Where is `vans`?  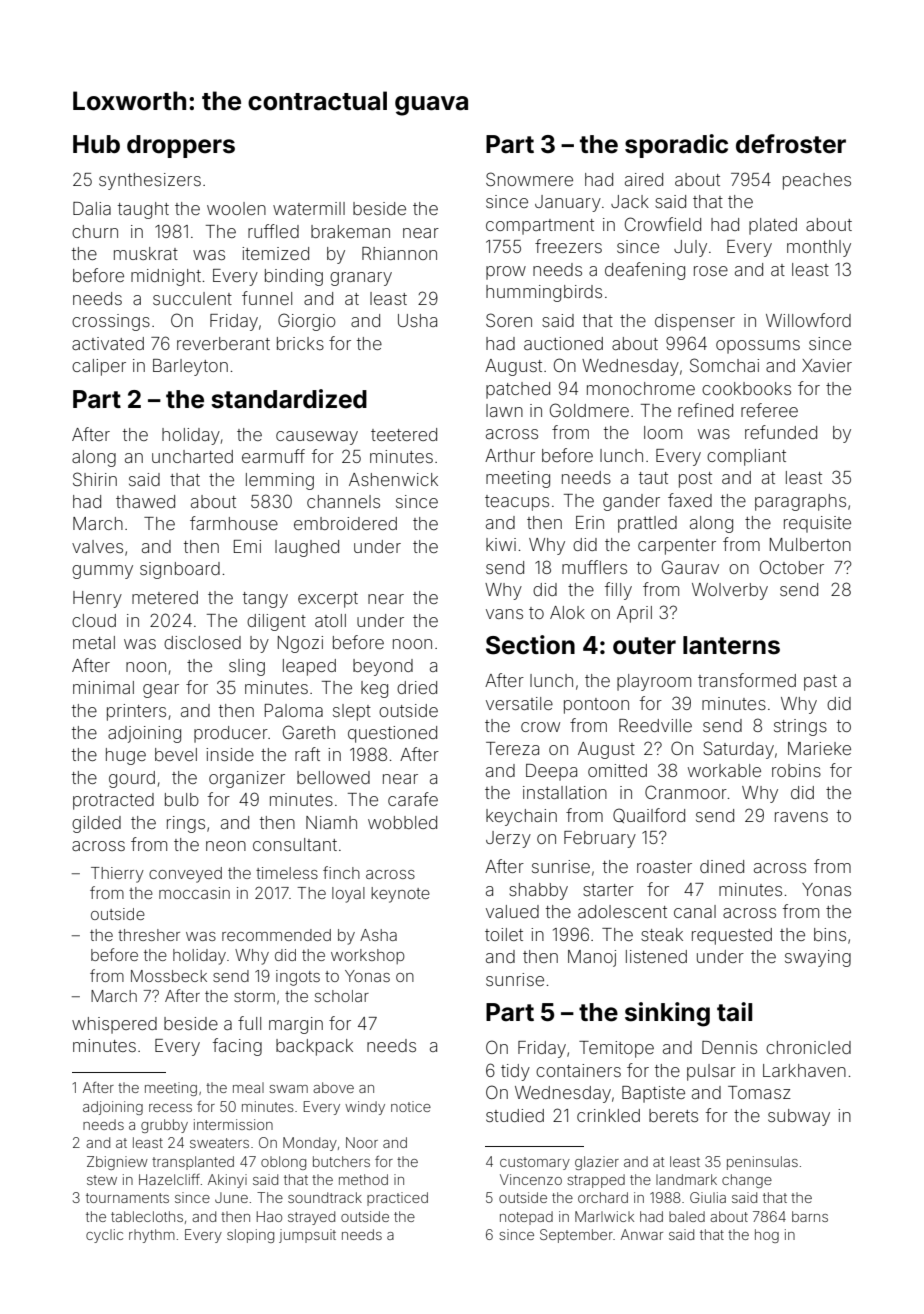 vans is located at coordinates (504, 614).
